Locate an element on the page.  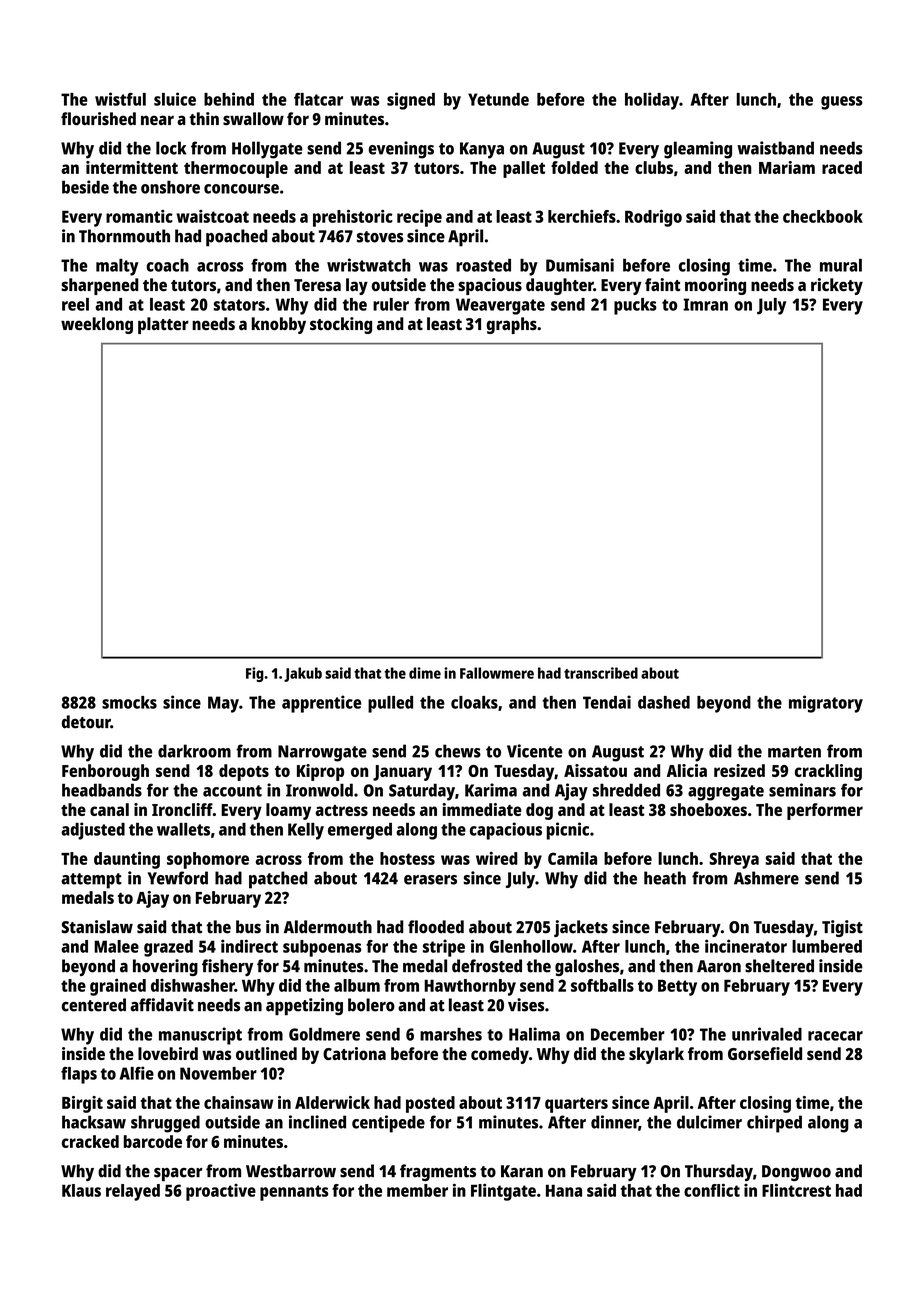
resized is located at coordinates (739, 770).
